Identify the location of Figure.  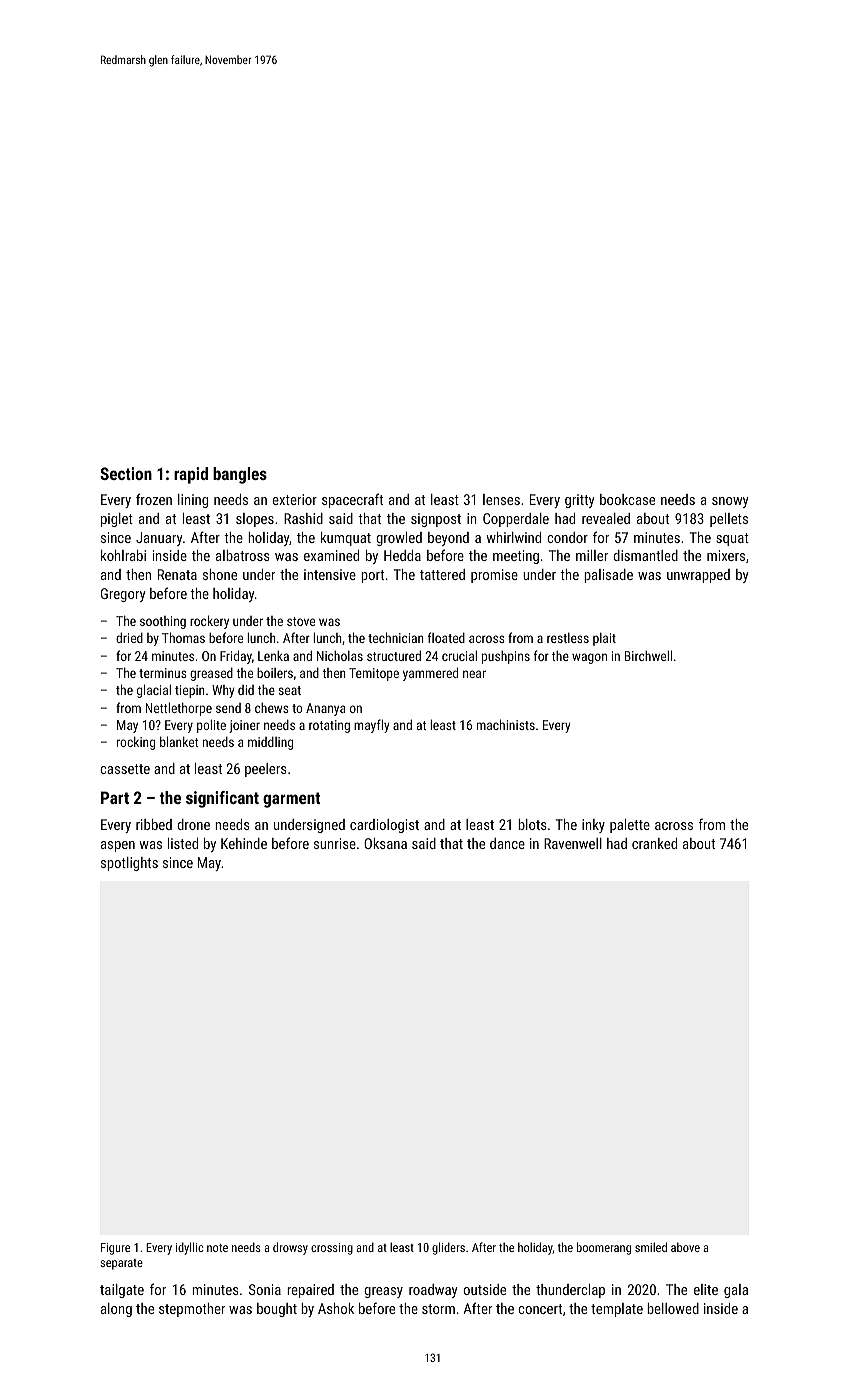
(115, 1249).
